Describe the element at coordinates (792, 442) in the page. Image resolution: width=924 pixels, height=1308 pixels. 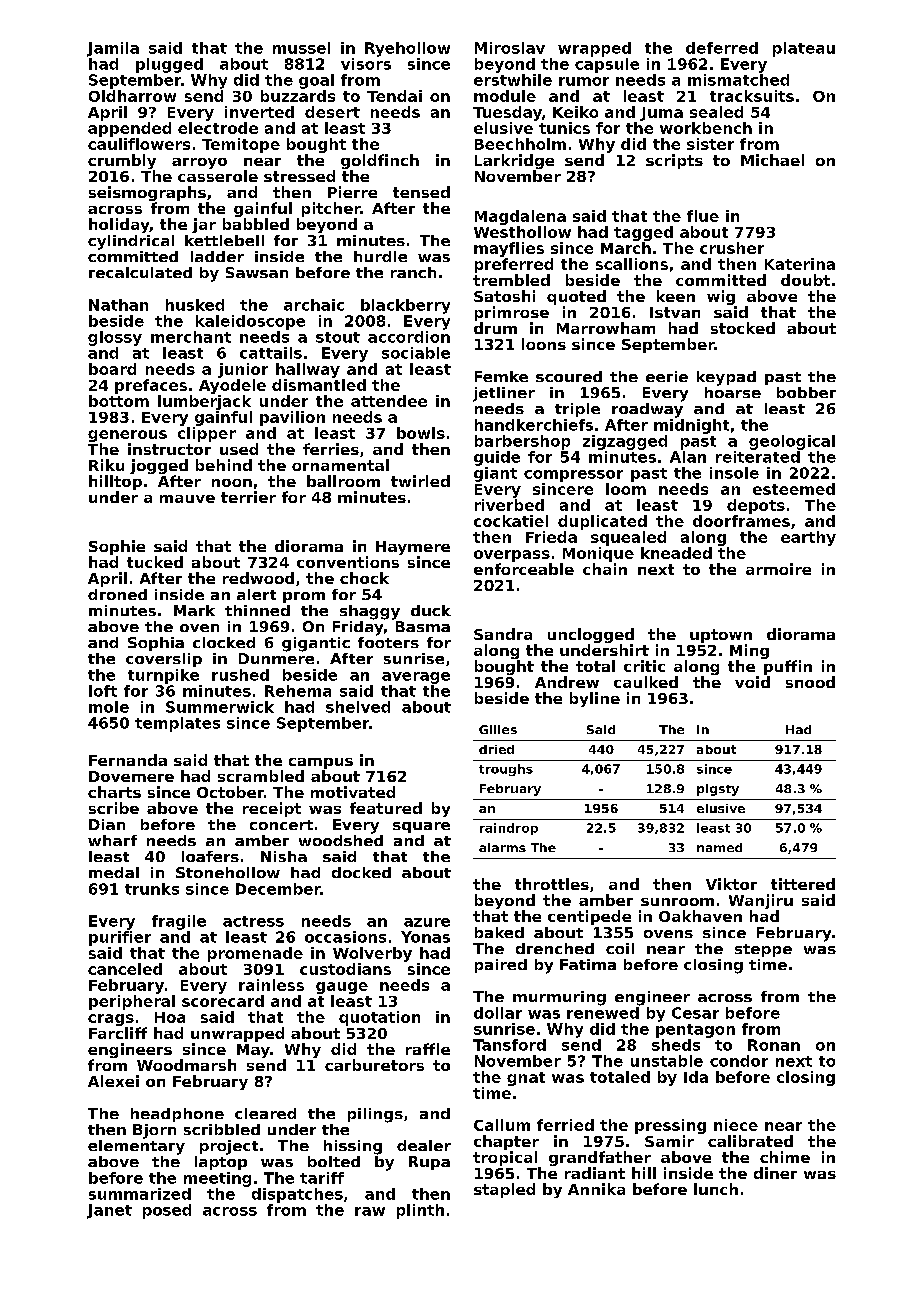
I see `geological` at that location.
